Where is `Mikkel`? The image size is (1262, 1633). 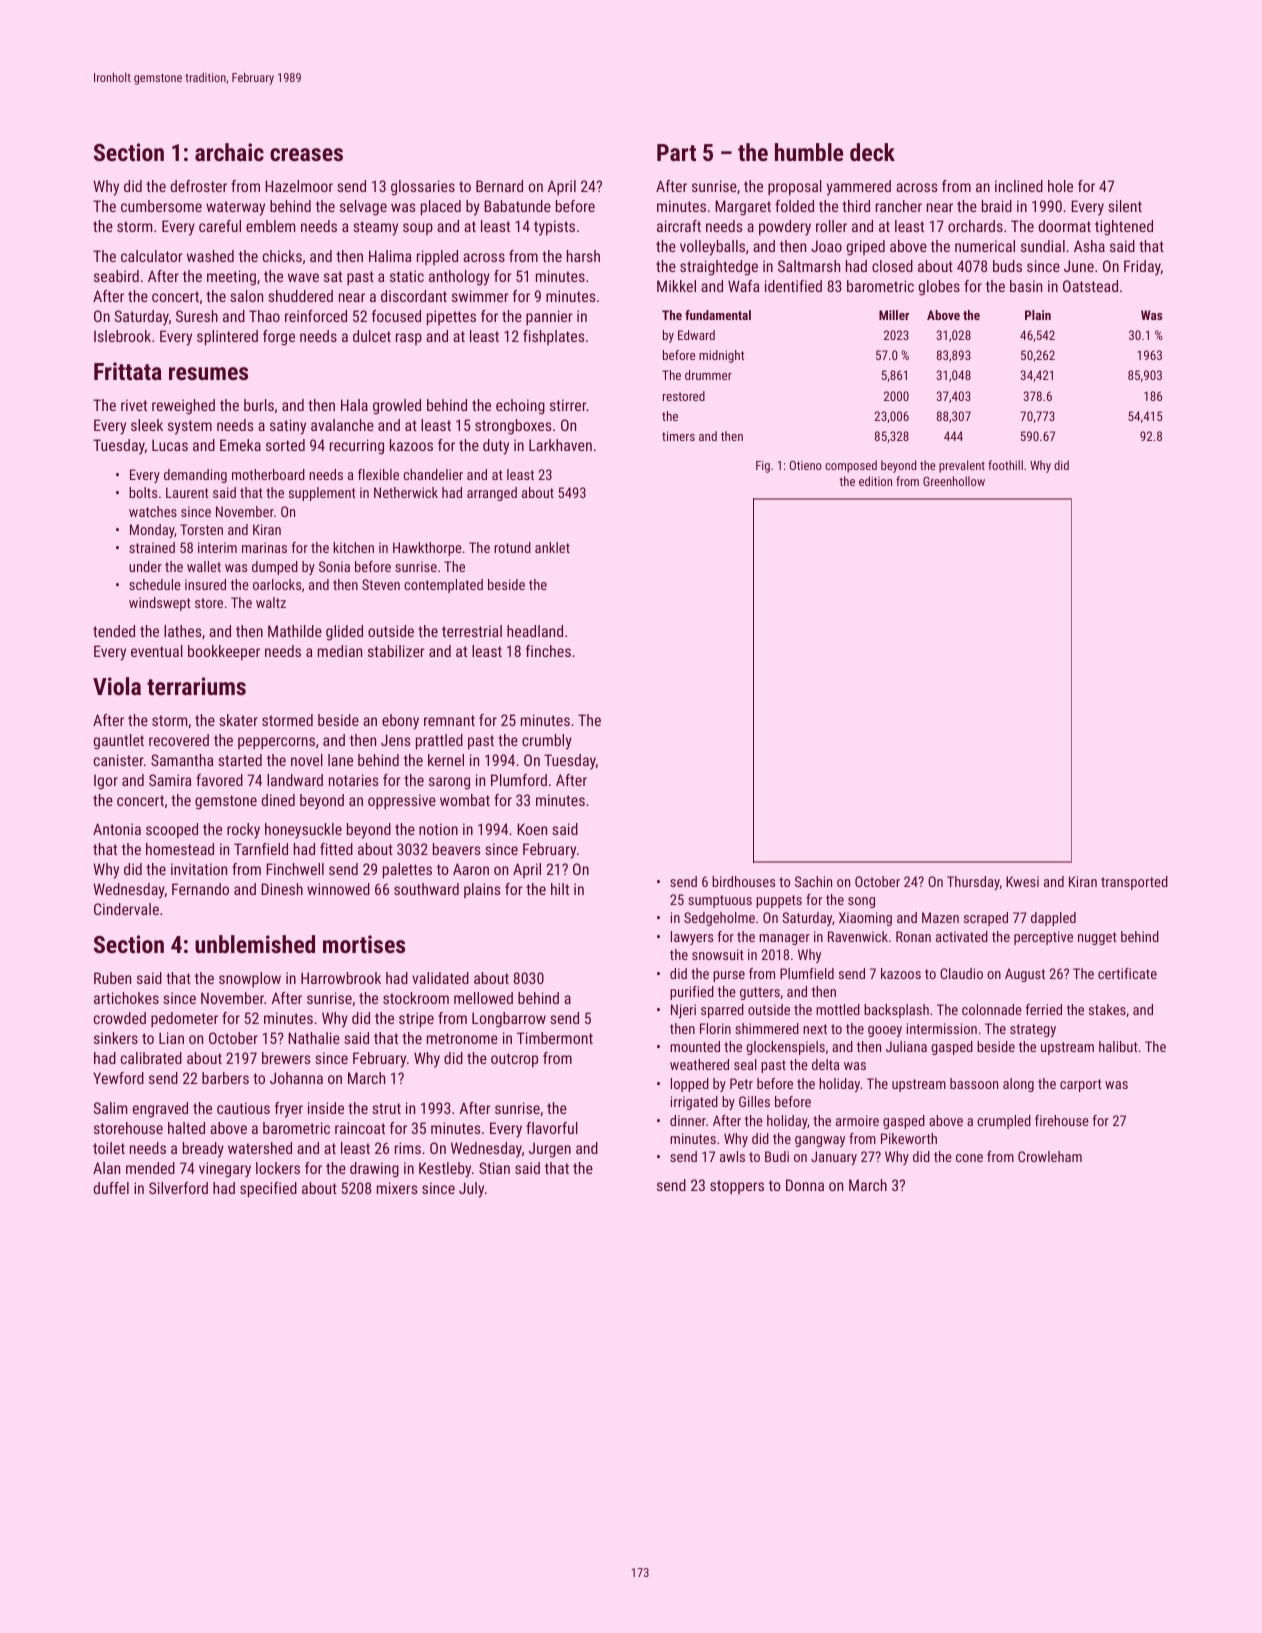 Mikkel is located at coordinates (676, 286).
